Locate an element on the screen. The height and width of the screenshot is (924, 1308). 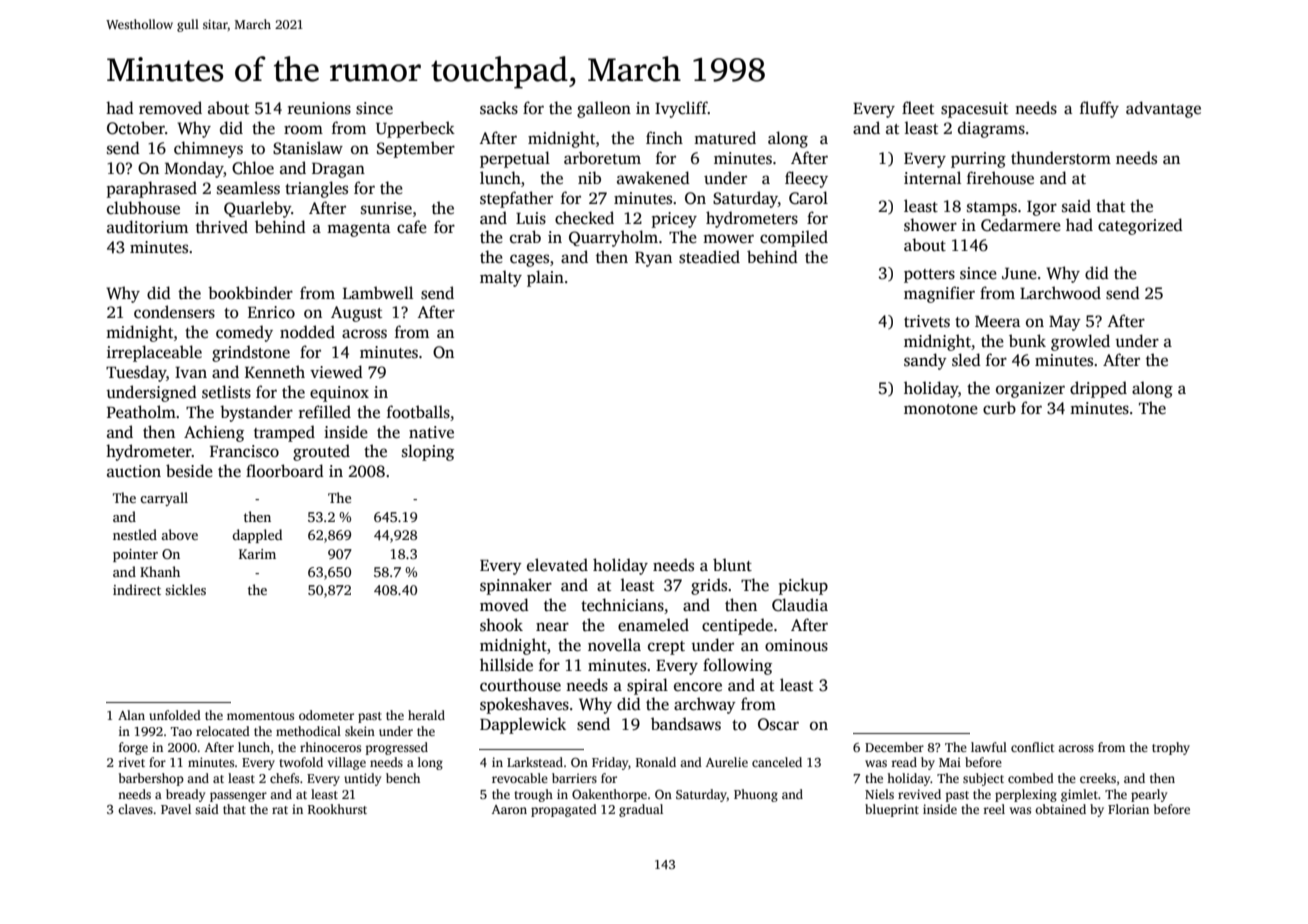
floorboard is located at coordinates (285, 470).
